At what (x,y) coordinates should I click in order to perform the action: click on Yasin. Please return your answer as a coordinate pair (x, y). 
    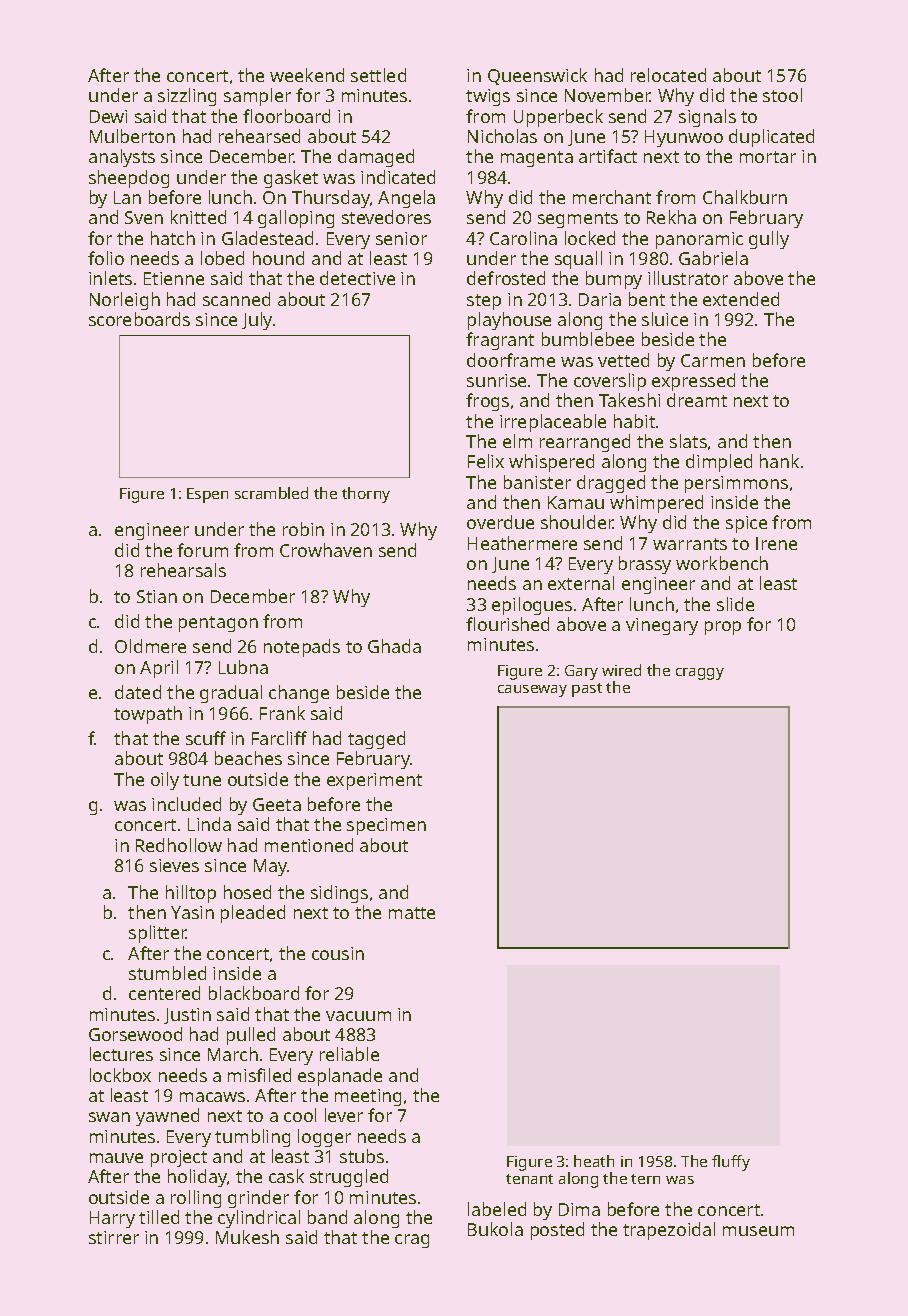
    Looking at the image, I should click on (192, 912).
